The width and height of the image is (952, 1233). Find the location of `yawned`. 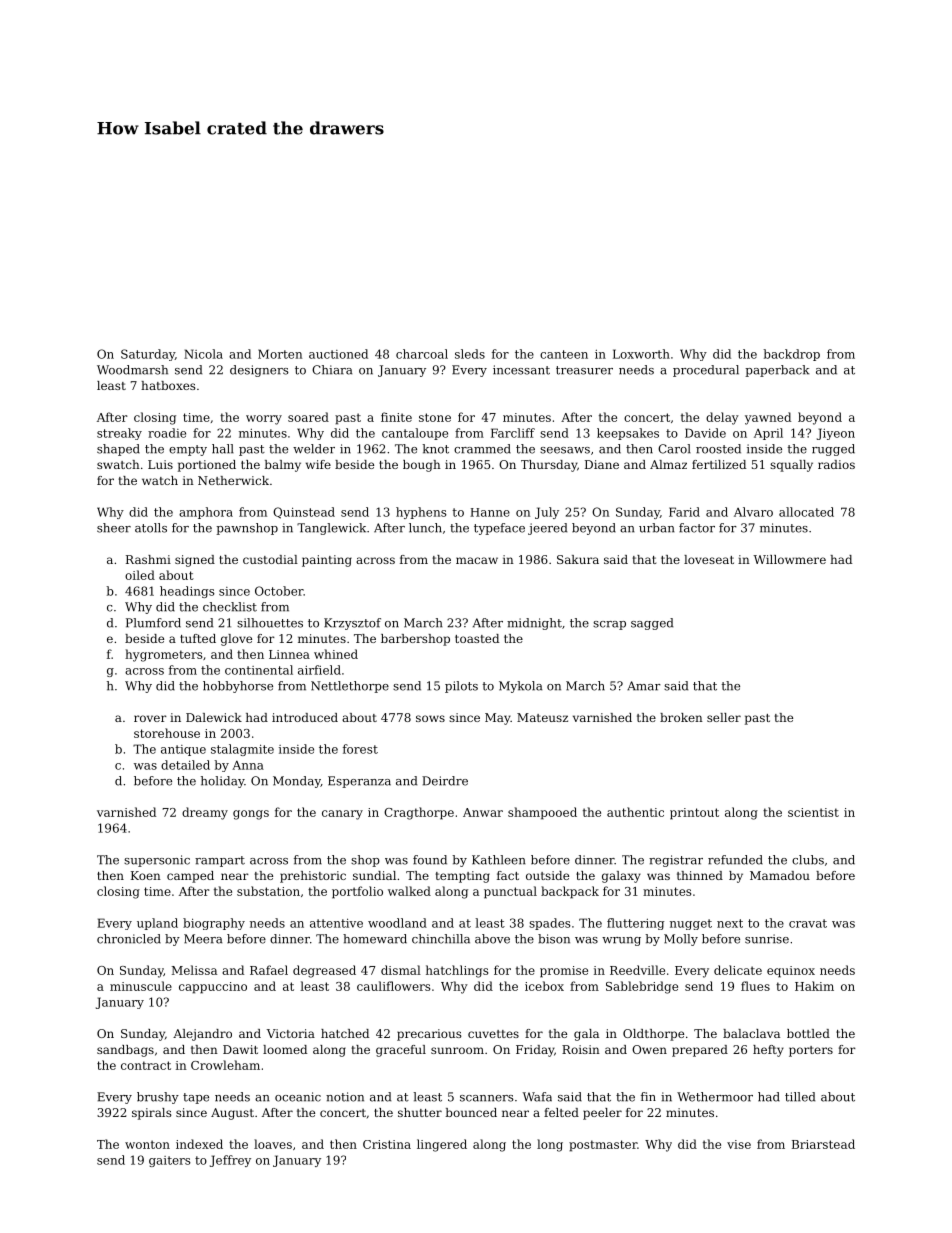

yawned is located at coordinates (768, 418).
